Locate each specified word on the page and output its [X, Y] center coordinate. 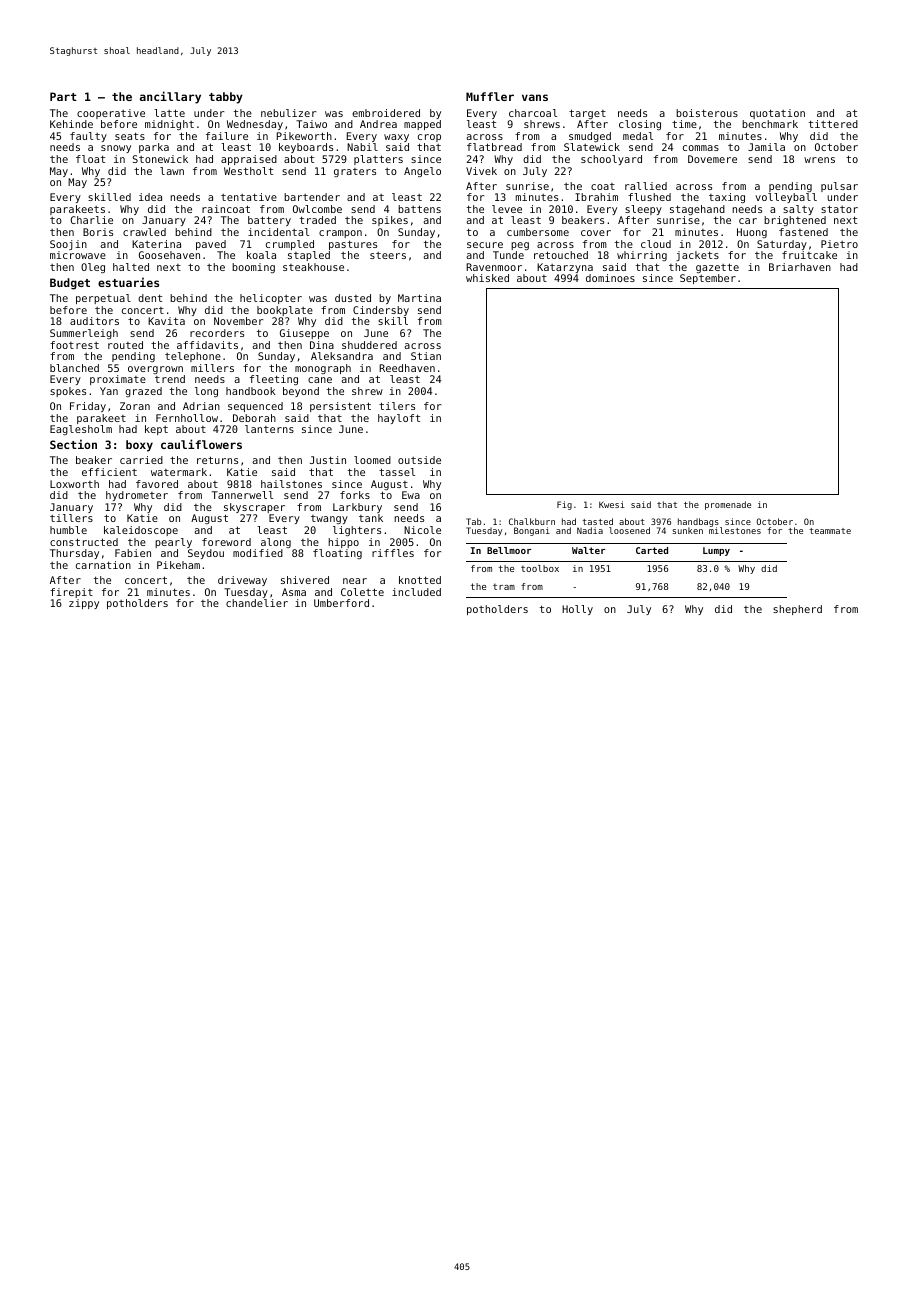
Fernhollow [187, 418]
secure [485, 245]
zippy [84, 604]
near [355, 581]
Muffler [490, 96]
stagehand [697, 210]
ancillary [170, 97]
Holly [577, 610]
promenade [728, 505]
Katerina [156, 244]
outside [419, 460]
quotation [777, 114]
